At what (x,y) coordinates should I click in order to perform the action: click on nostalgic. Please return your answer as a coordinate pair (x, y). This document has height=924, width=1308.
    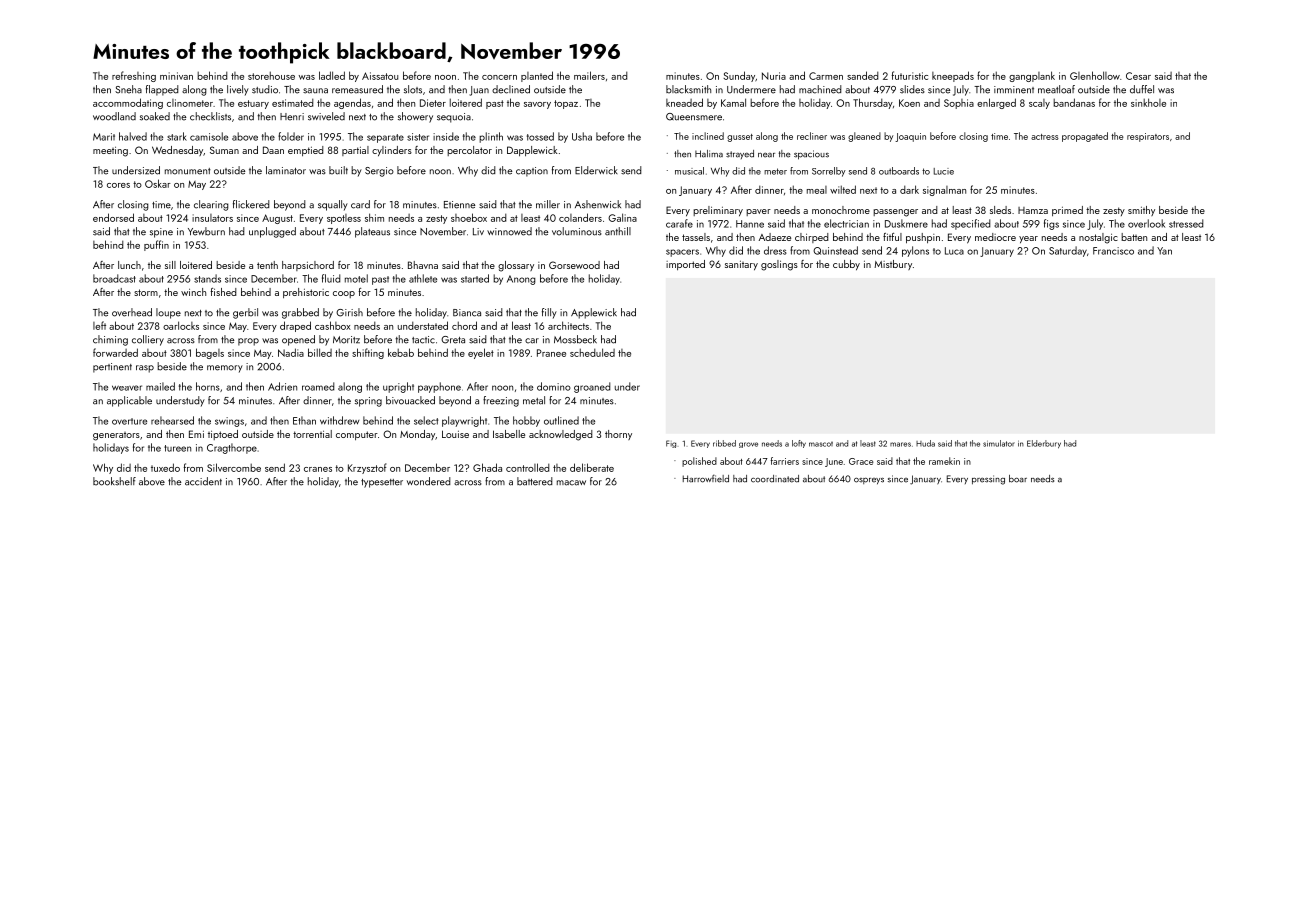
    Looking at the image, I should click on (1098, 238).
